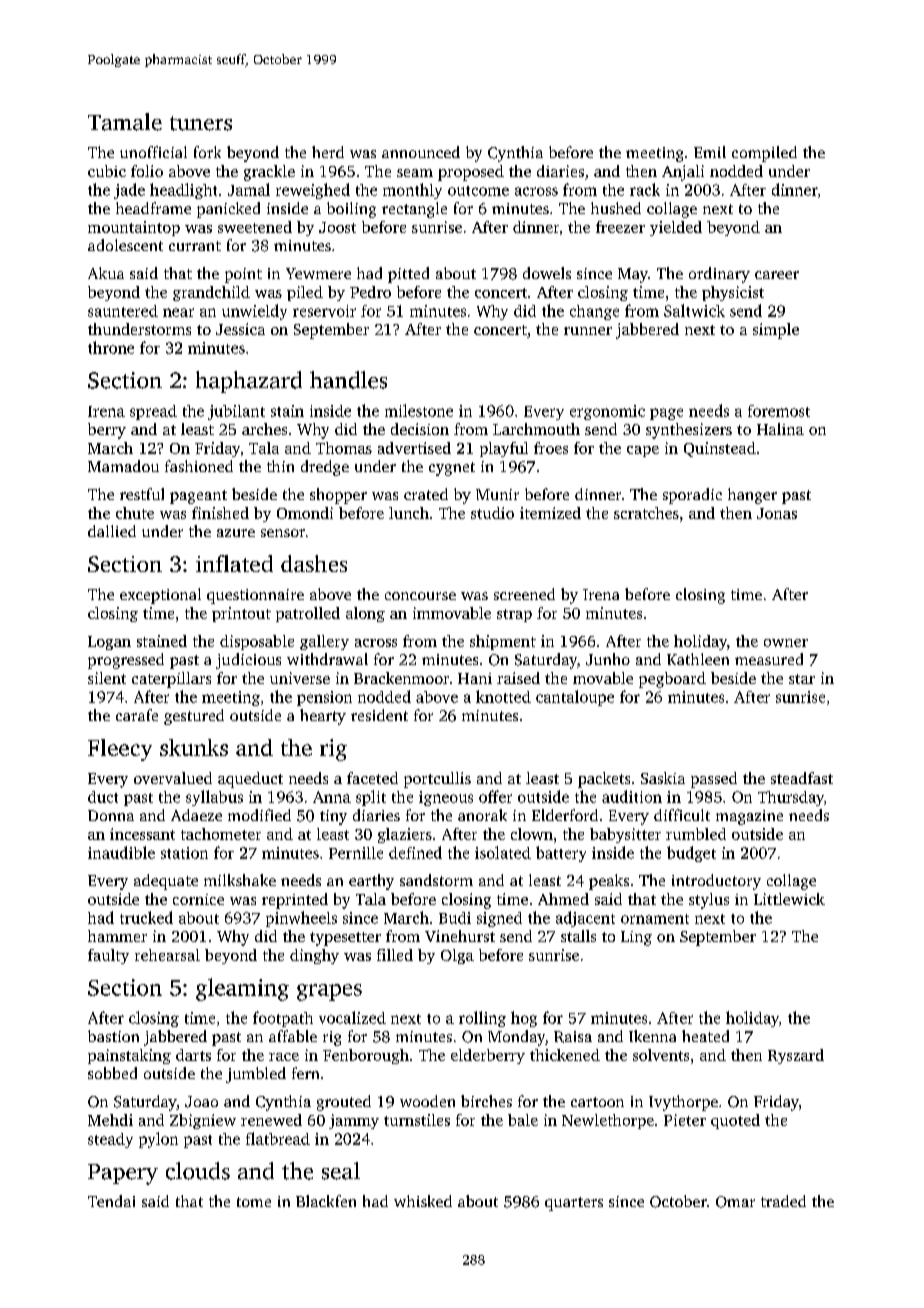 Image resolution: width=924 pixels, height=1308 pixels. What do you see at coordinates (125, 122) in the screenshot?
I see `Tamale` at bounding box center [125, 122].
